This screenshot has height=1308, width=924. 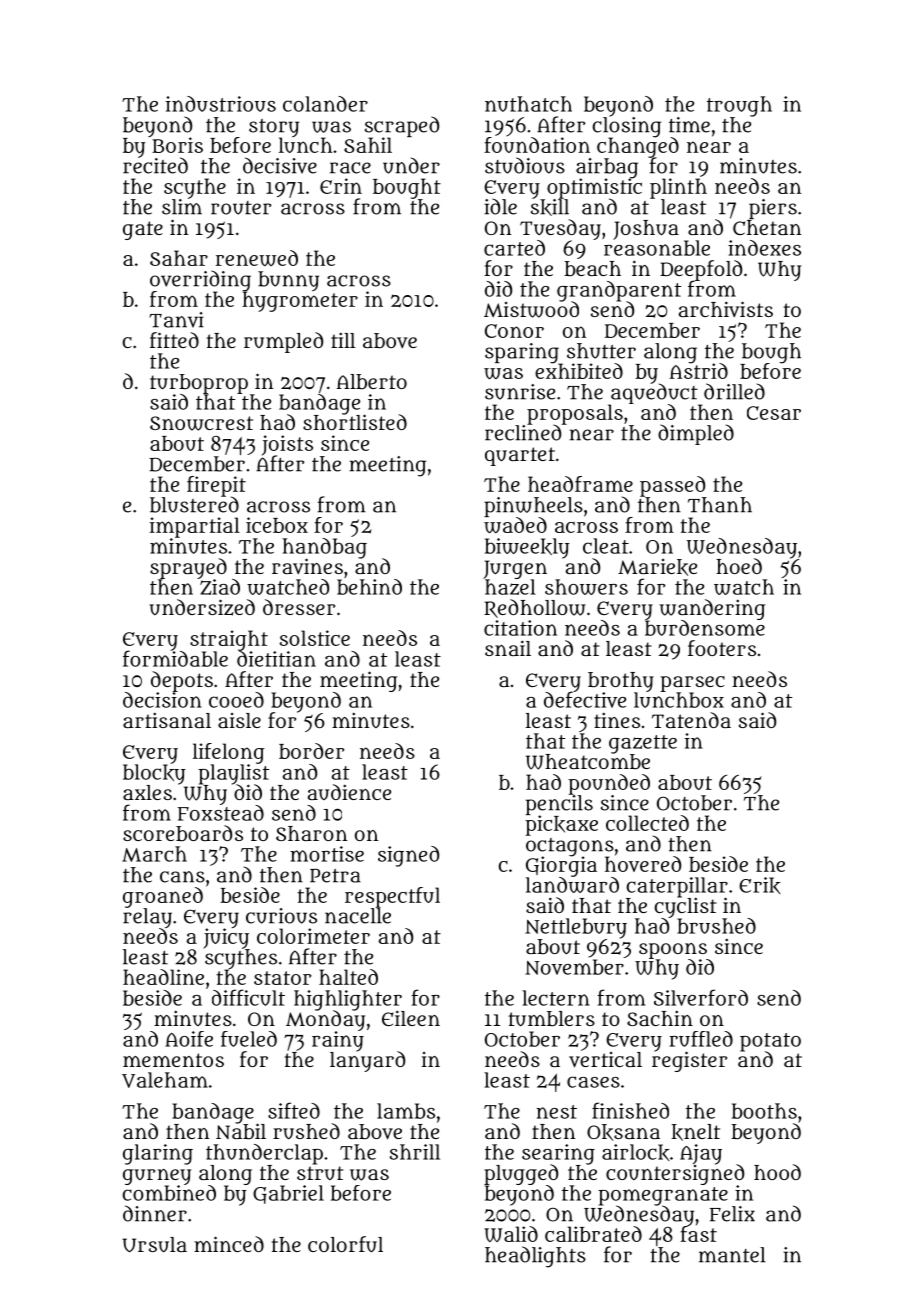 I want to click on indexes, so click(x=764, y=248).
